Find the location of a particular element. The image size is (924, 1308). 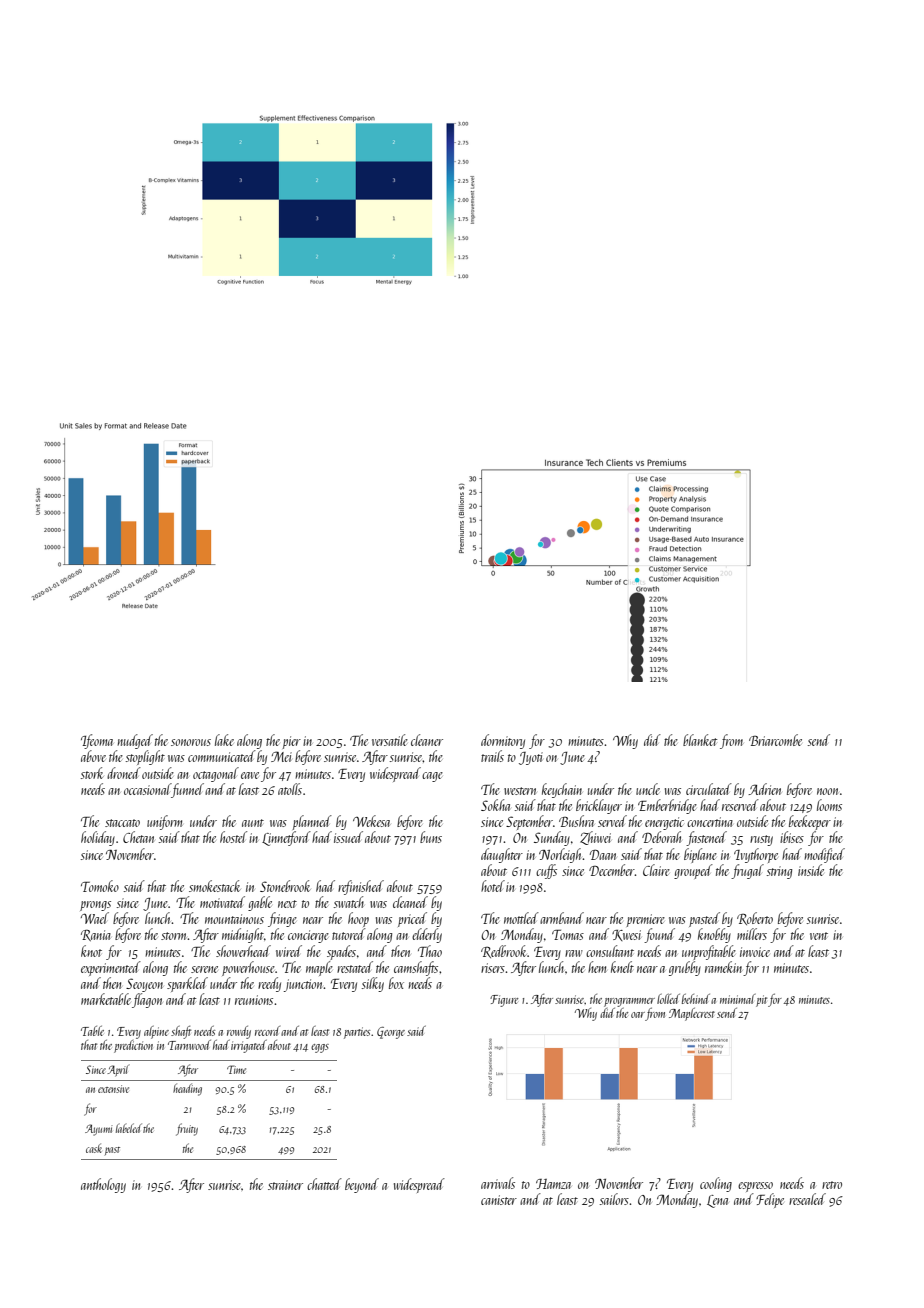

Briarcombe is located at coordinates (775, 740).
